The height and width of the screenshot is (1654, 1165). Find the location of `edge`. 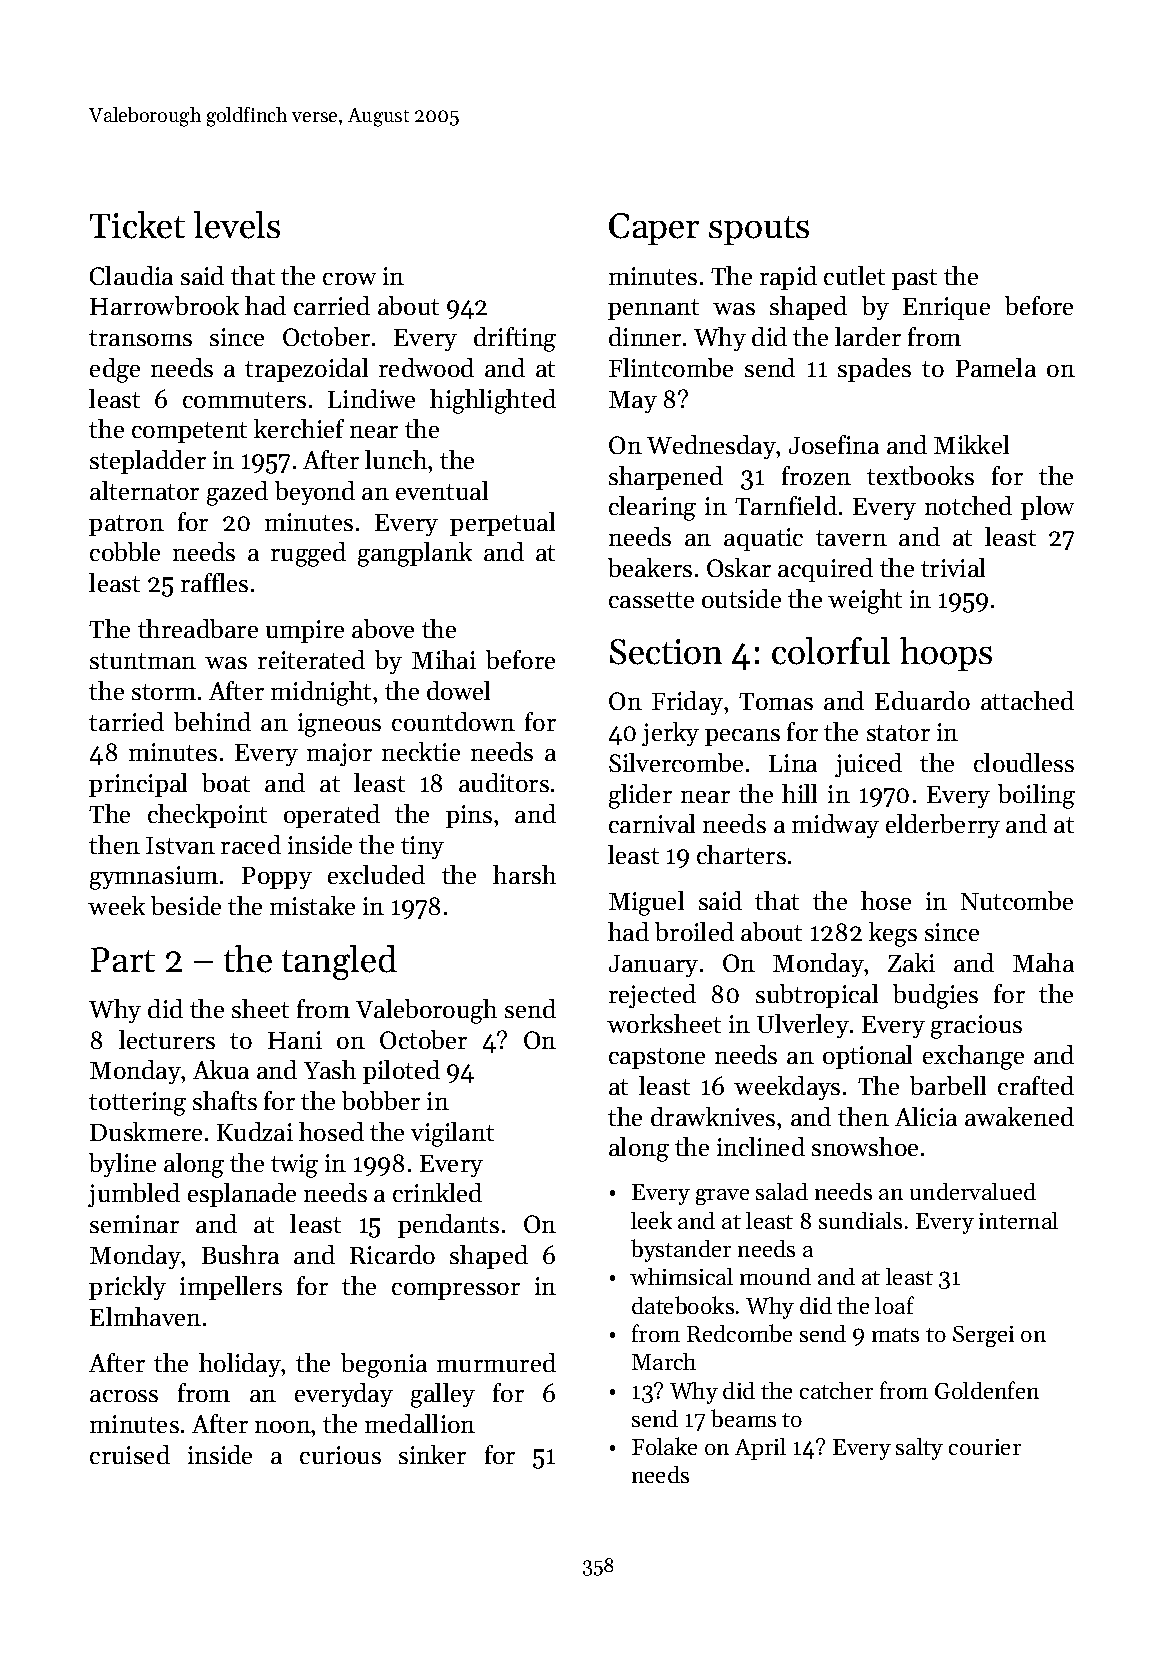

edge is located at coordinates (115, 370).
